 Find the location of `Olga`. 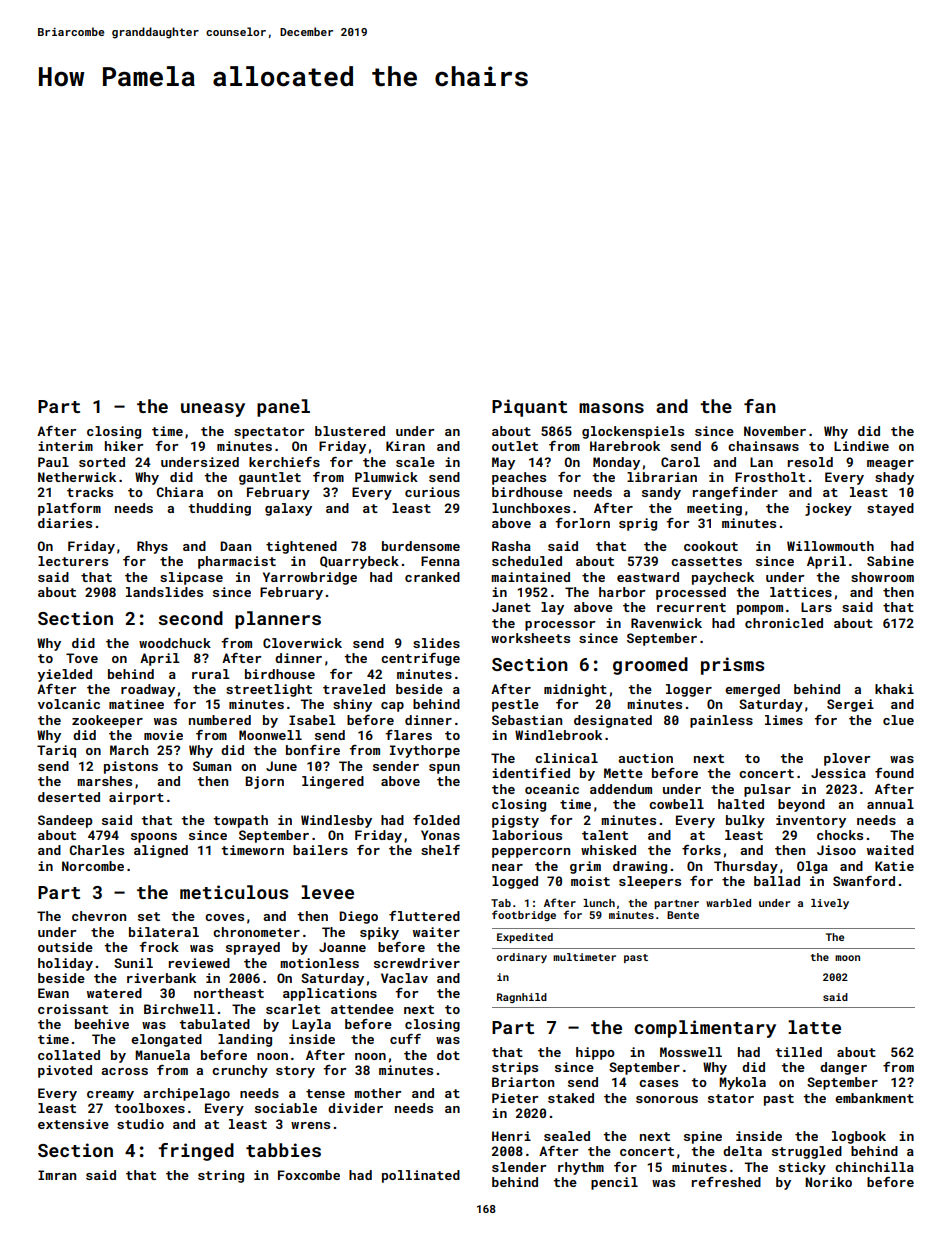

Olga is located at coordinates (812, 867).
